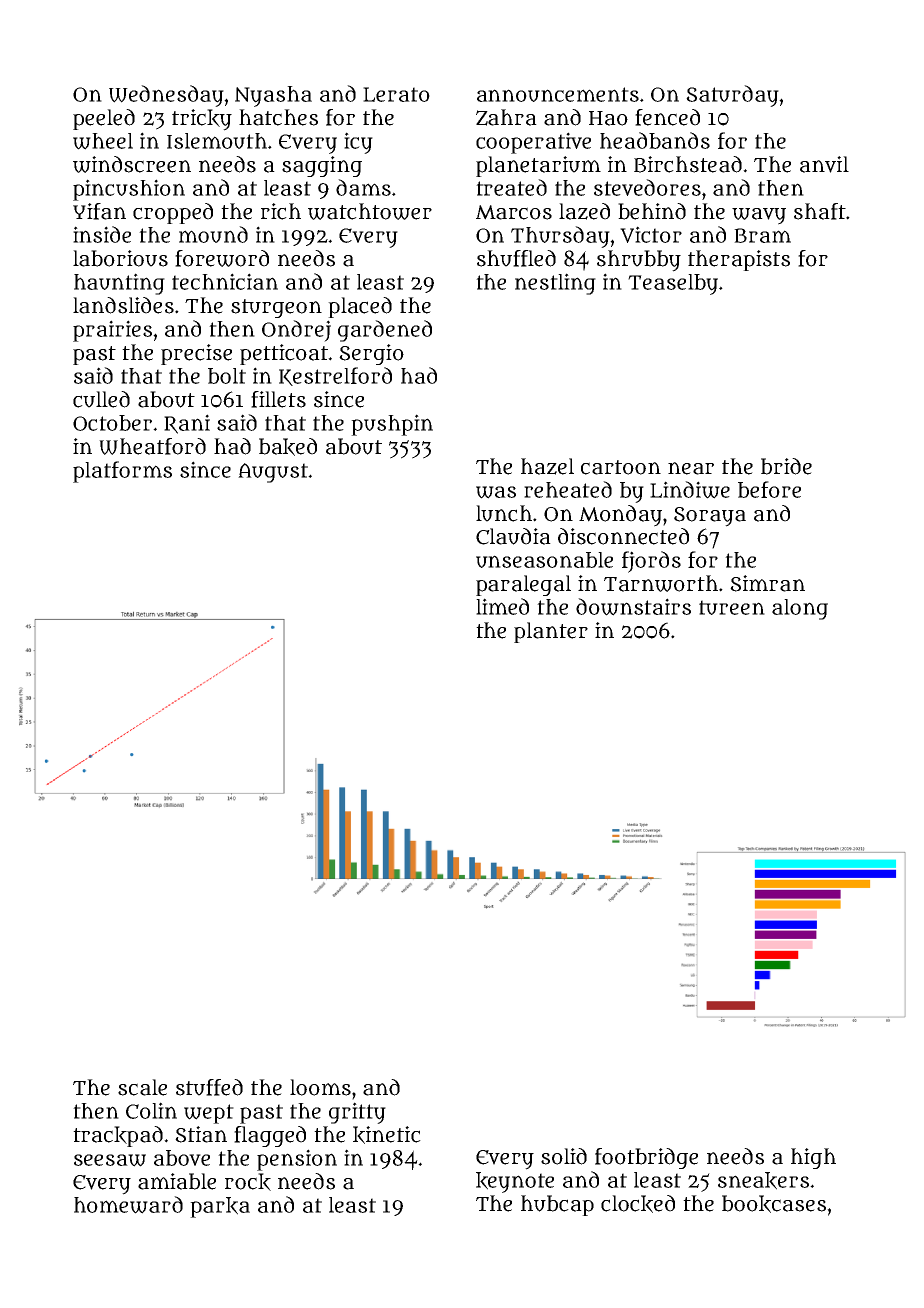  Describe the element at coordinates (187, 424) in the document. I see `Rani` at that location.
